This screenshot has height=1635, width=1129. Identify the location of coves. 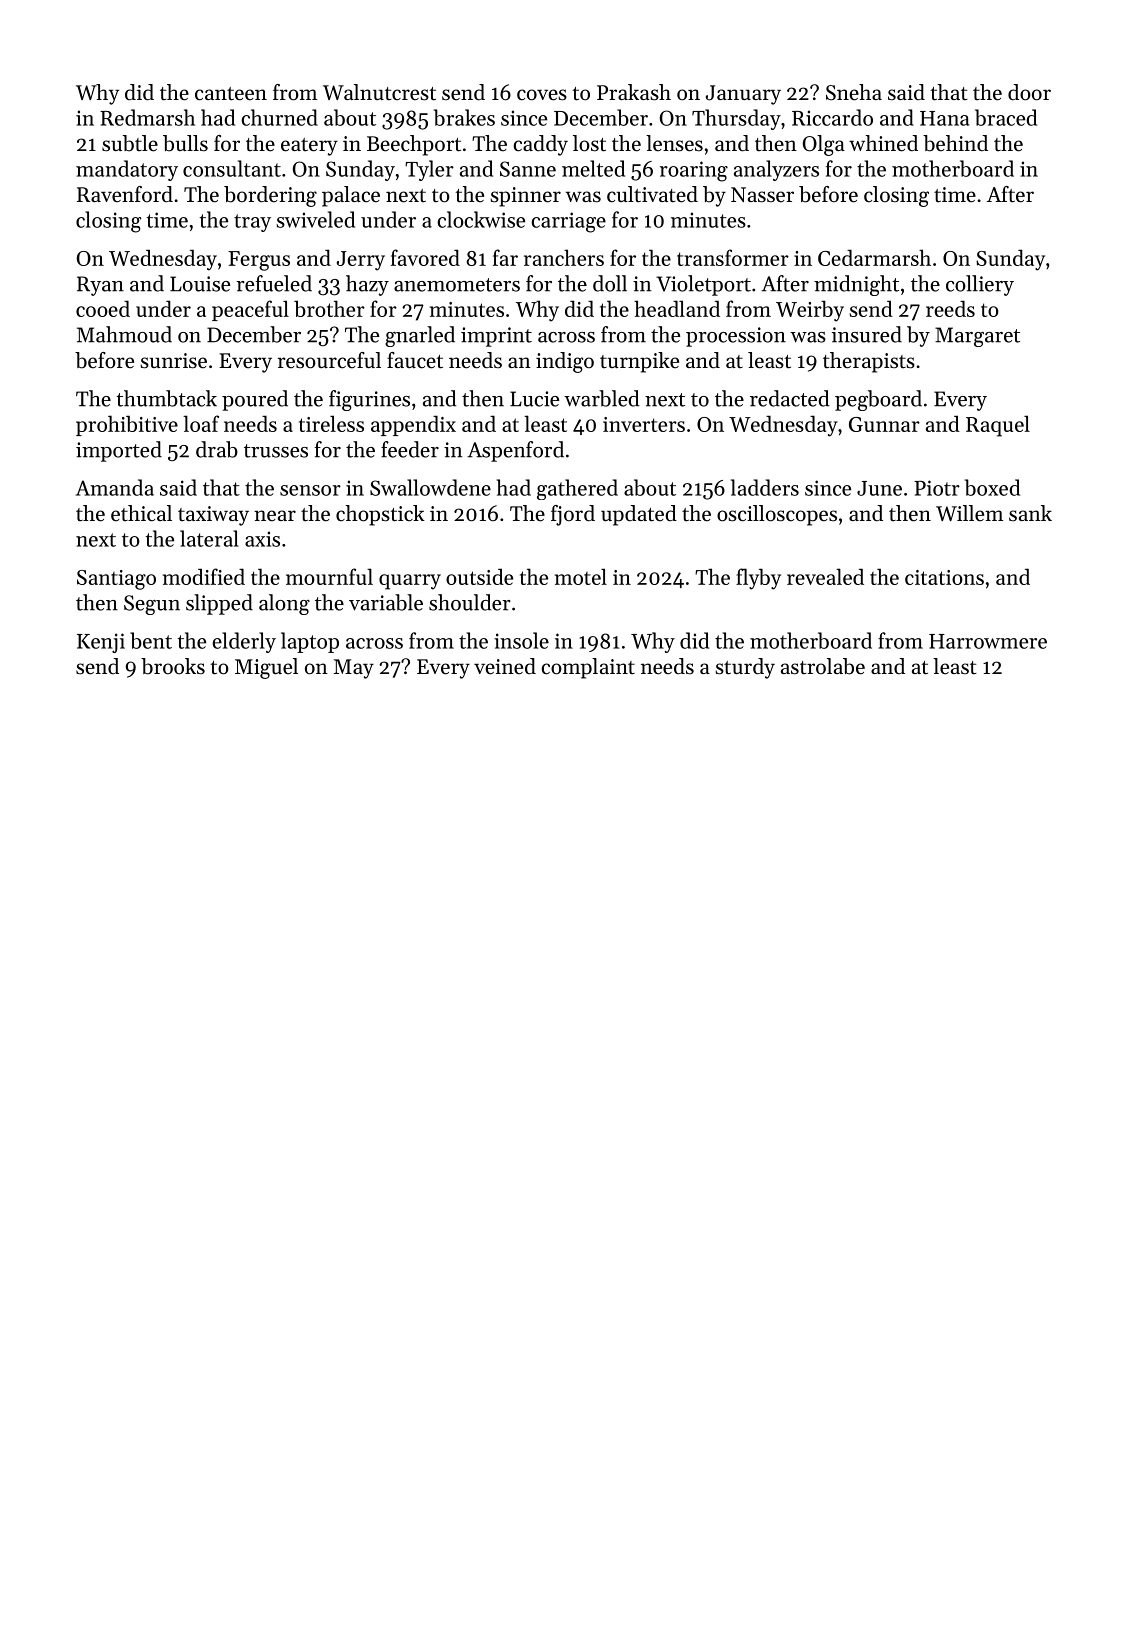
(542, 95).
